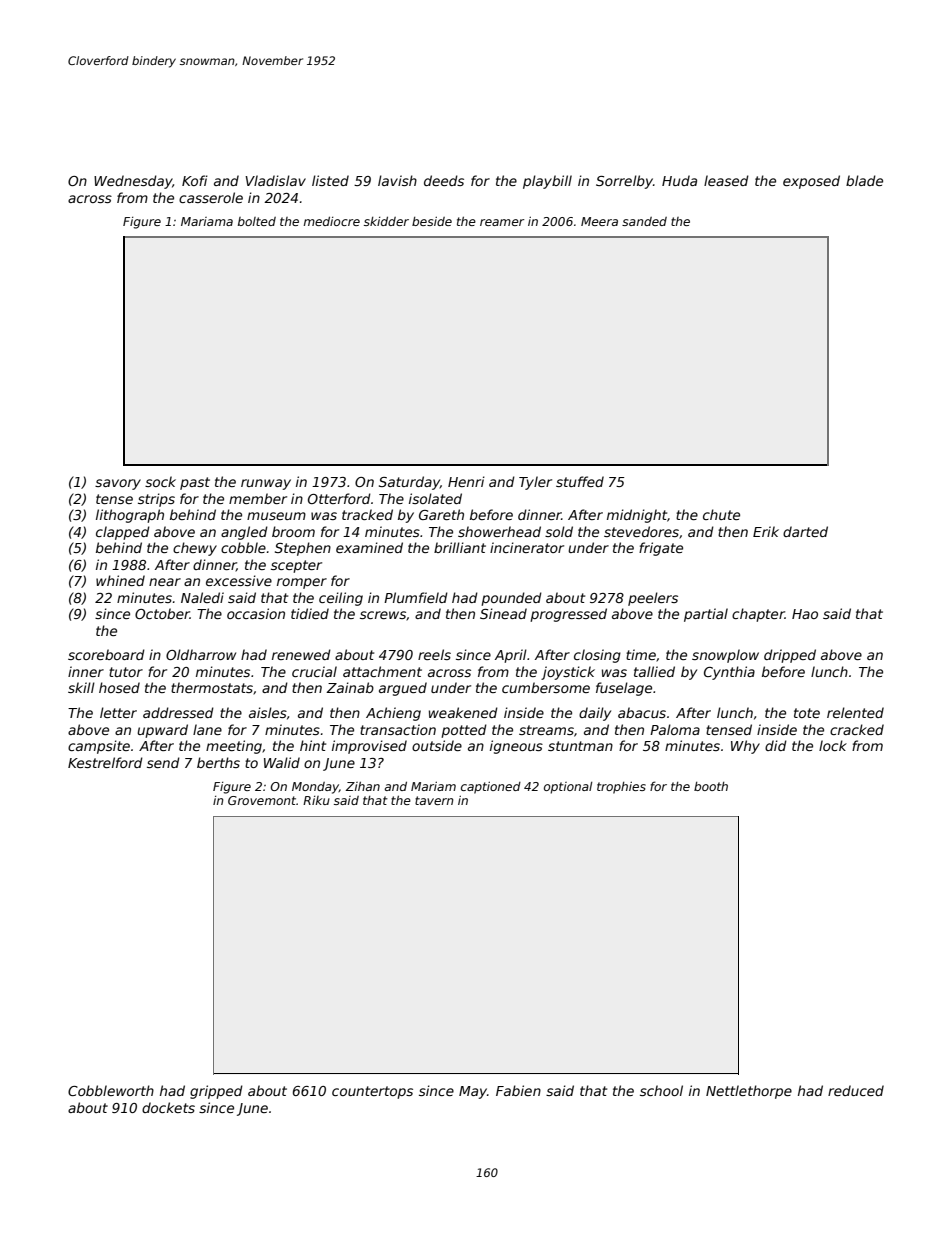 The height and width of the screenshot is (1233, 952). What do you see at coordinates (661, 1090) in the screenshot?
I see `school` at bounding box center [661, 1090].
